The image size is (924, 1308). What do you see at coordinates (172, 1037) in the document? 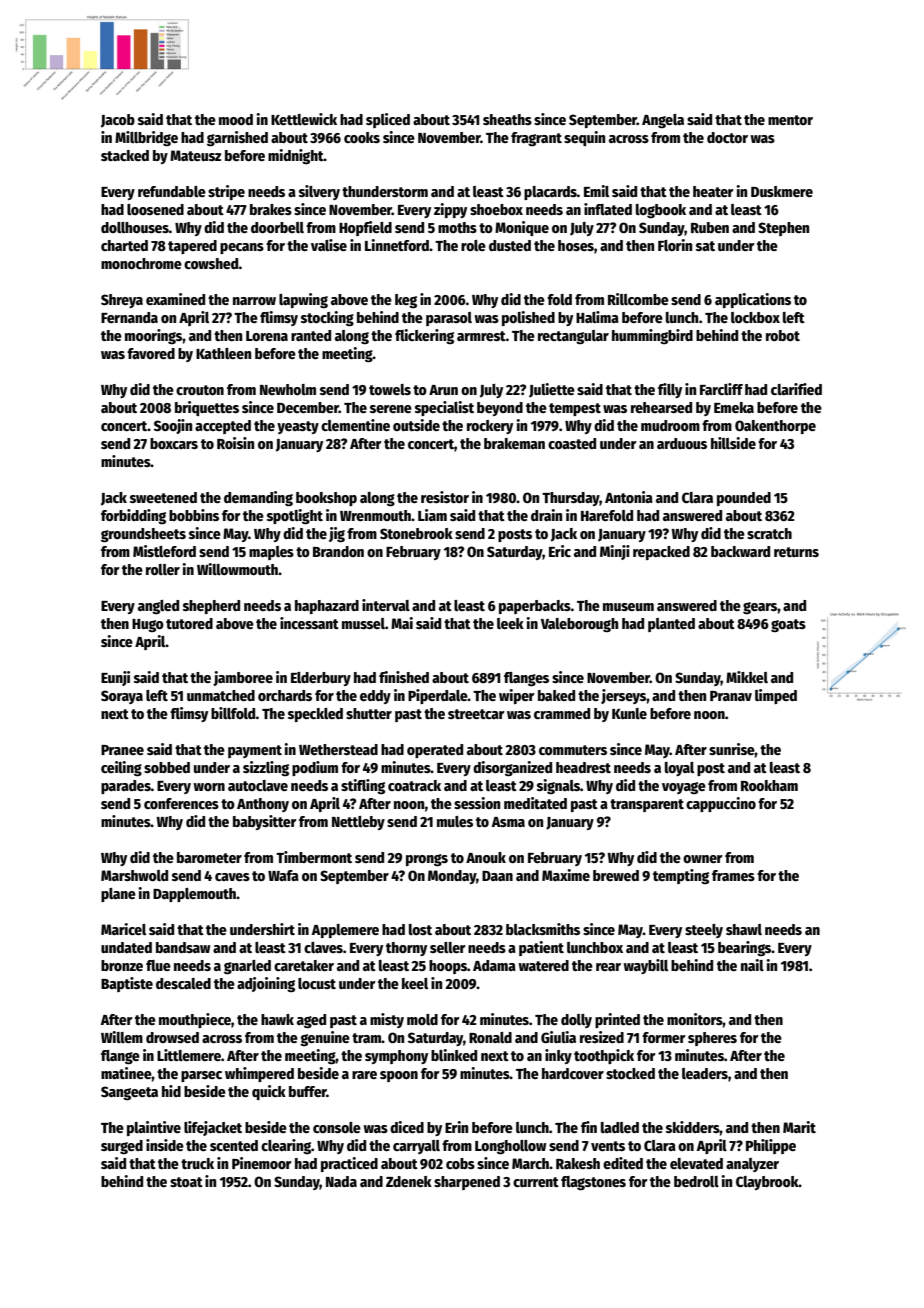
I see `drowsed` at bounding box center [172, 1037].
